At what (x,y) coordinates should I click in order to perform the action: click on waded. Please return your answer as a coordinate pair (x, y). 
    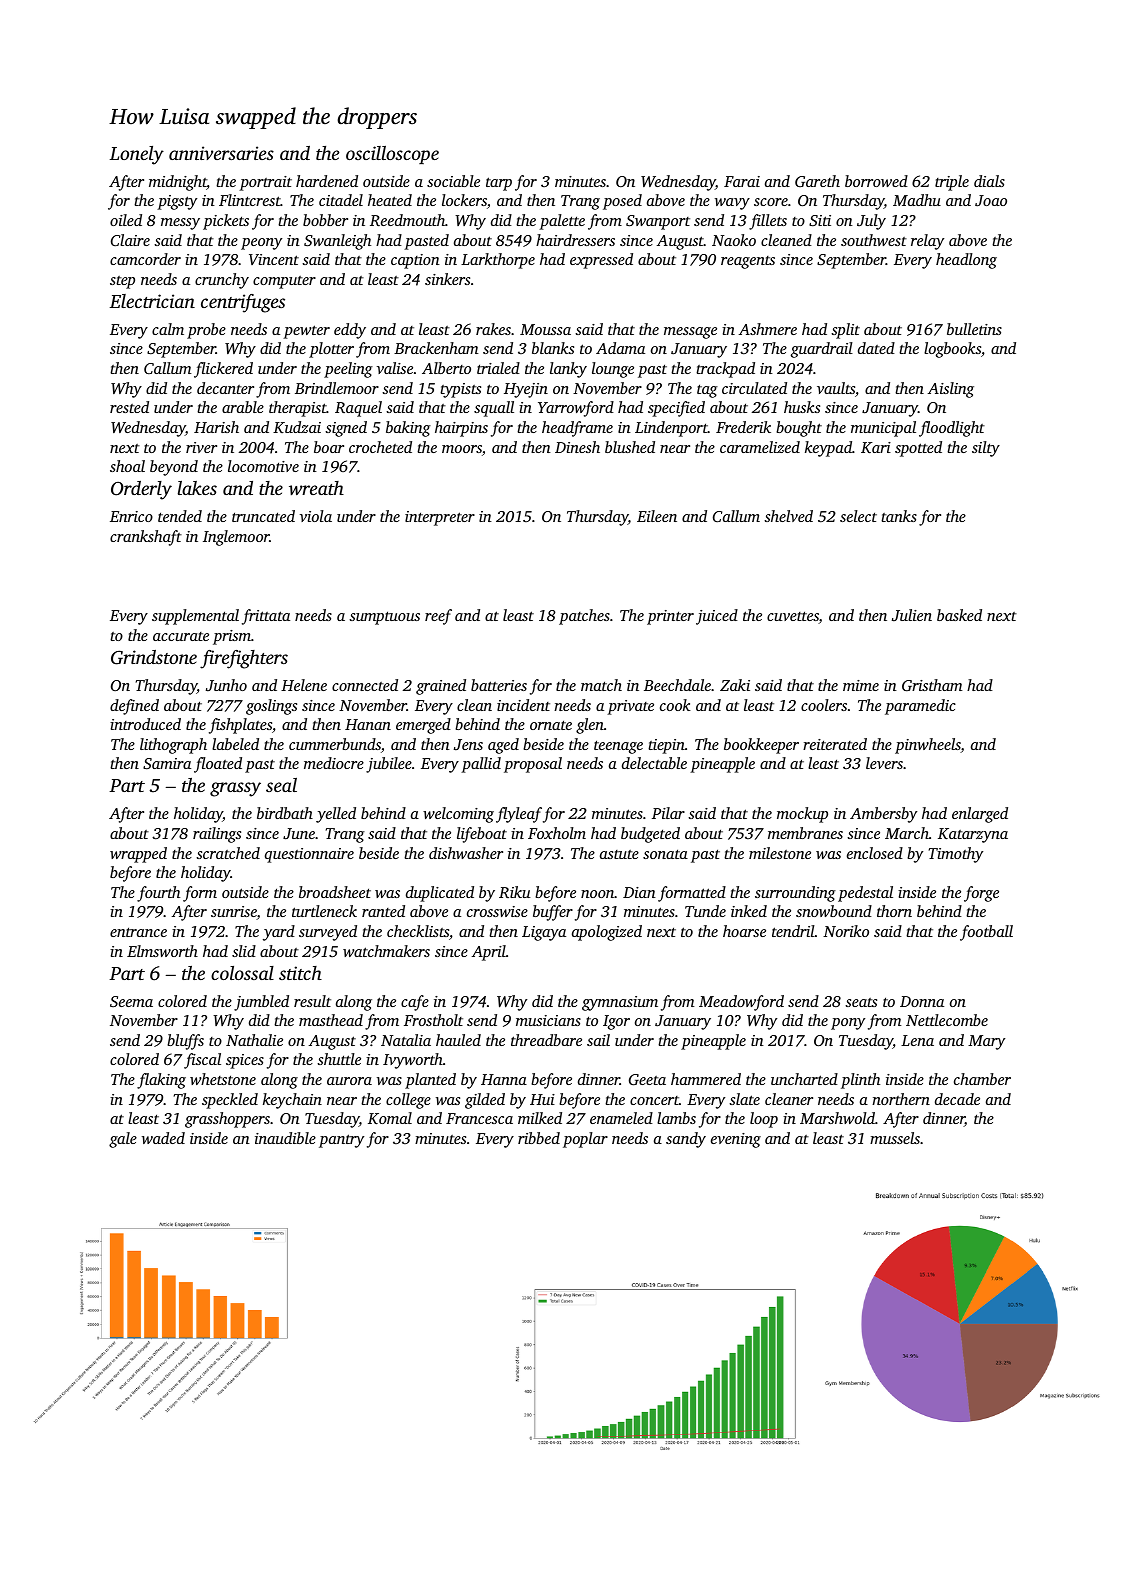
    Looking at the image, I should click on (163, 1138).
